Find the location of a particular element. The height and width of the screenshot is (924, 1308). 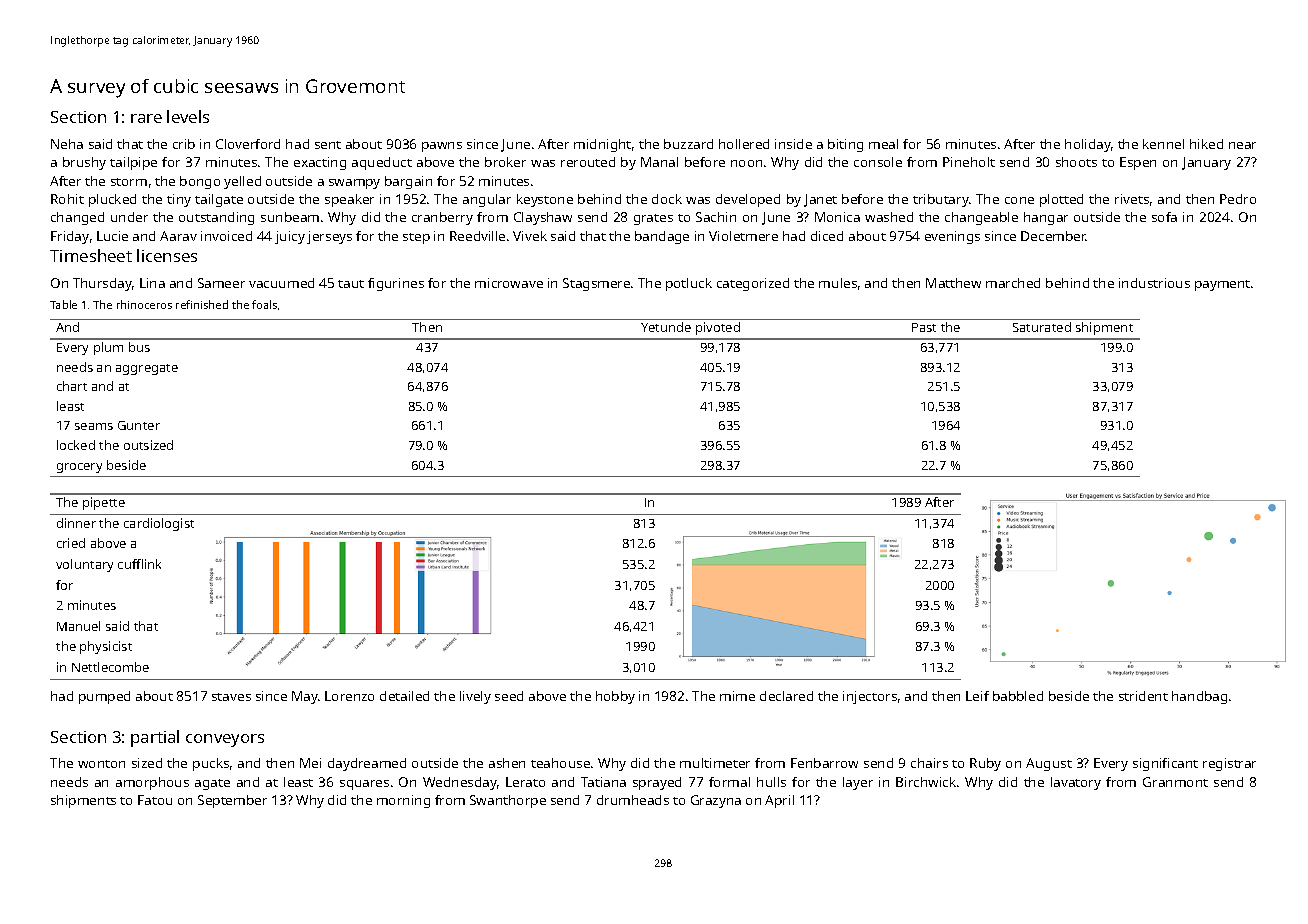

aggregate is located at coordinates (147, 369).
